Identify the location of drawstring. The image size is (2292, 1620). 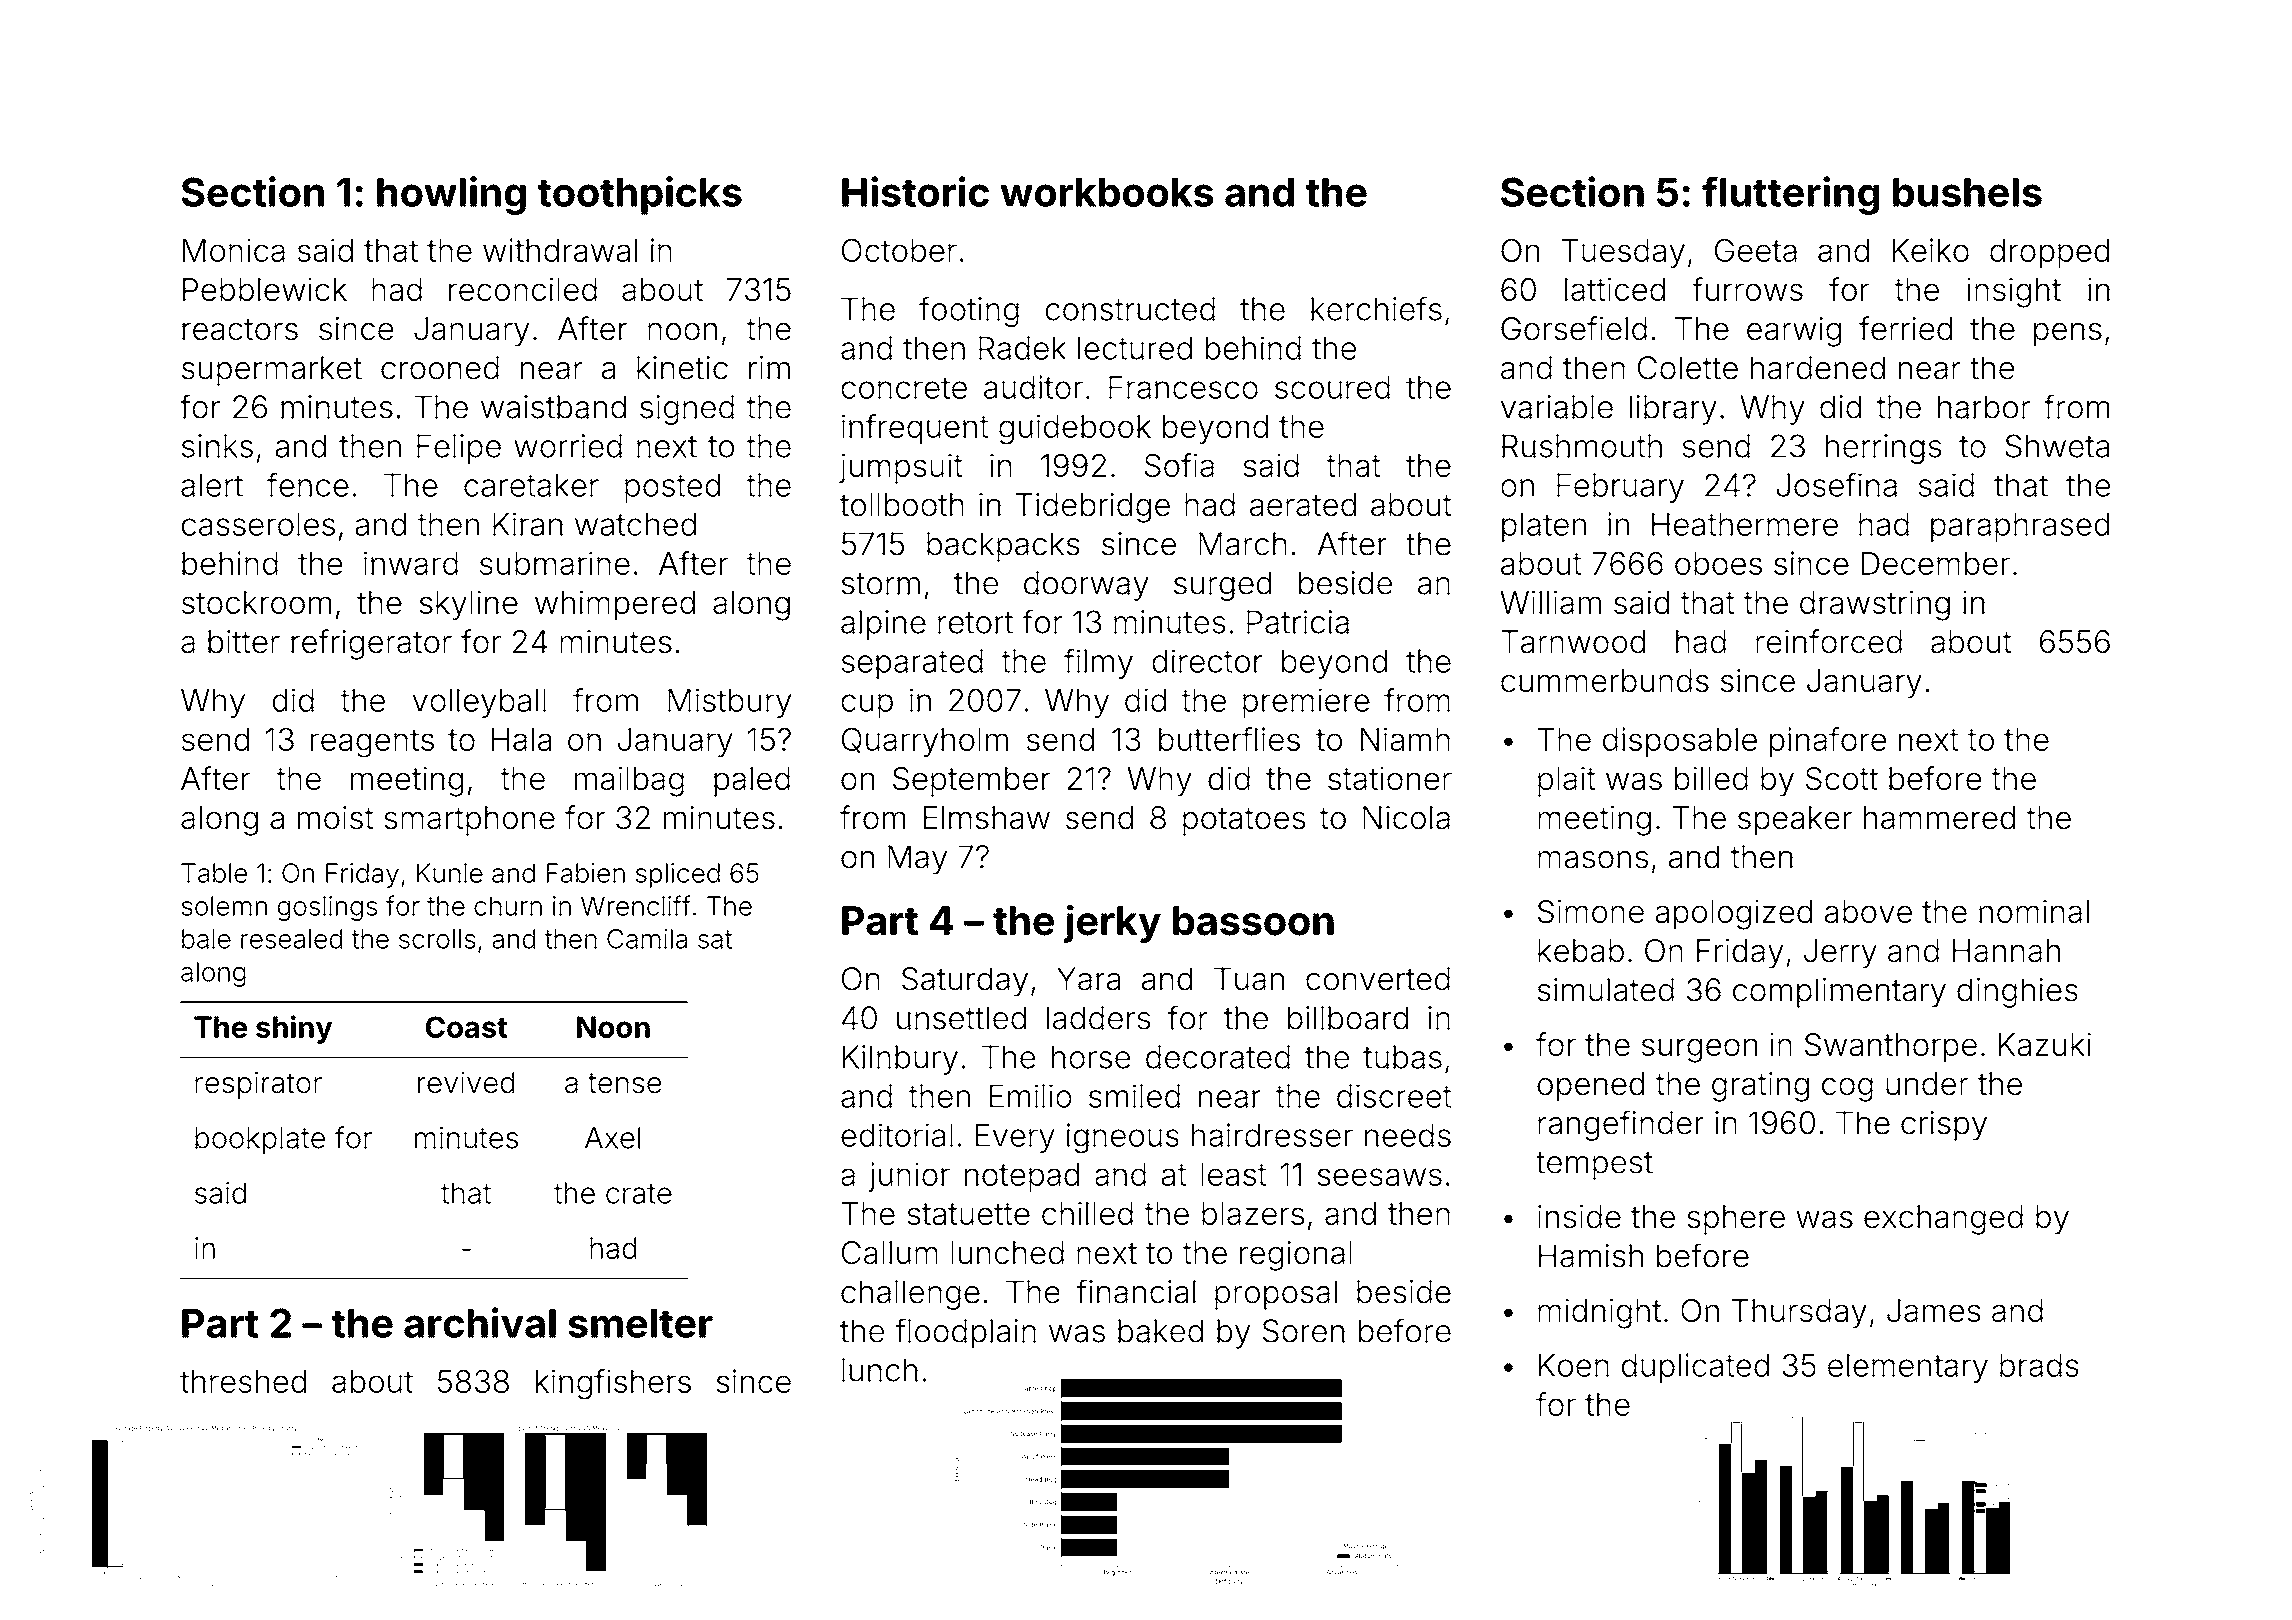
(1875, 605).
